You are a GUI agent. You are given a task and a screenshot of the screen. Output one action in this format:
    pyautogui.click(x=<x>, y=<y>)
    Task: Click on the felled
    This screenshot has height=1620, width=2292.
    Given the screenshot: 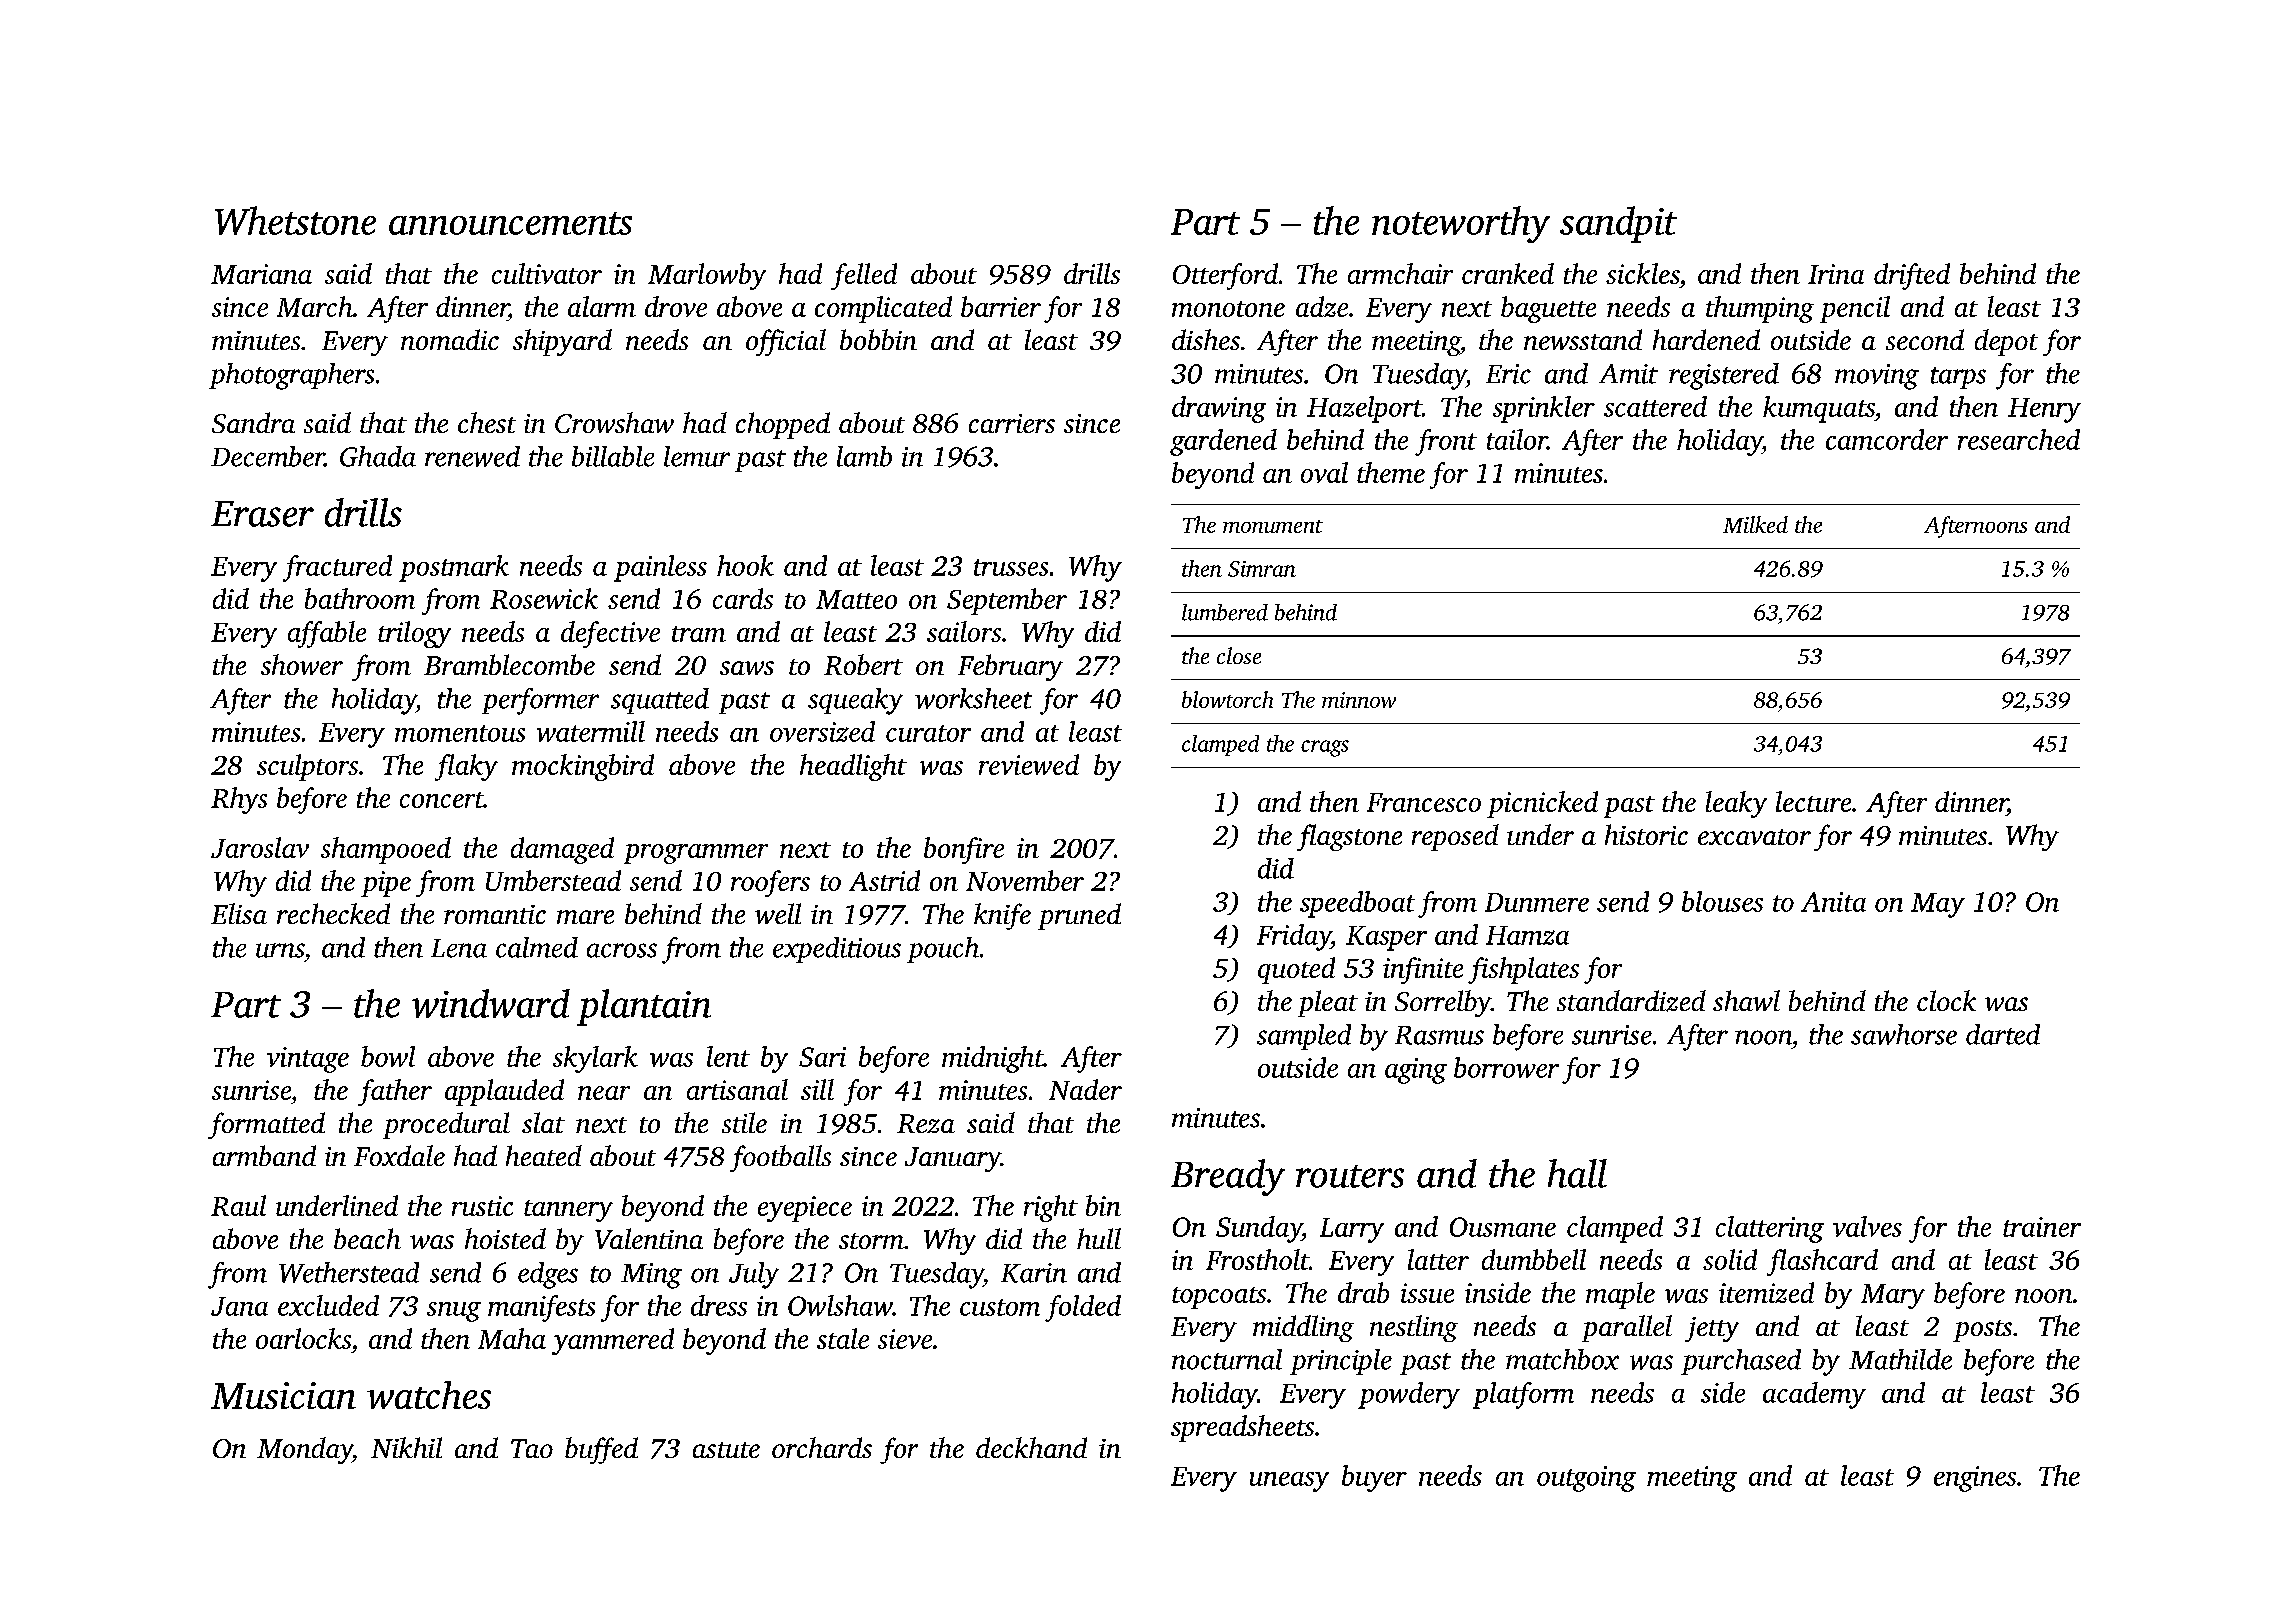 What is the action you would take?
    pyautogui.click(x=864, y=276)
